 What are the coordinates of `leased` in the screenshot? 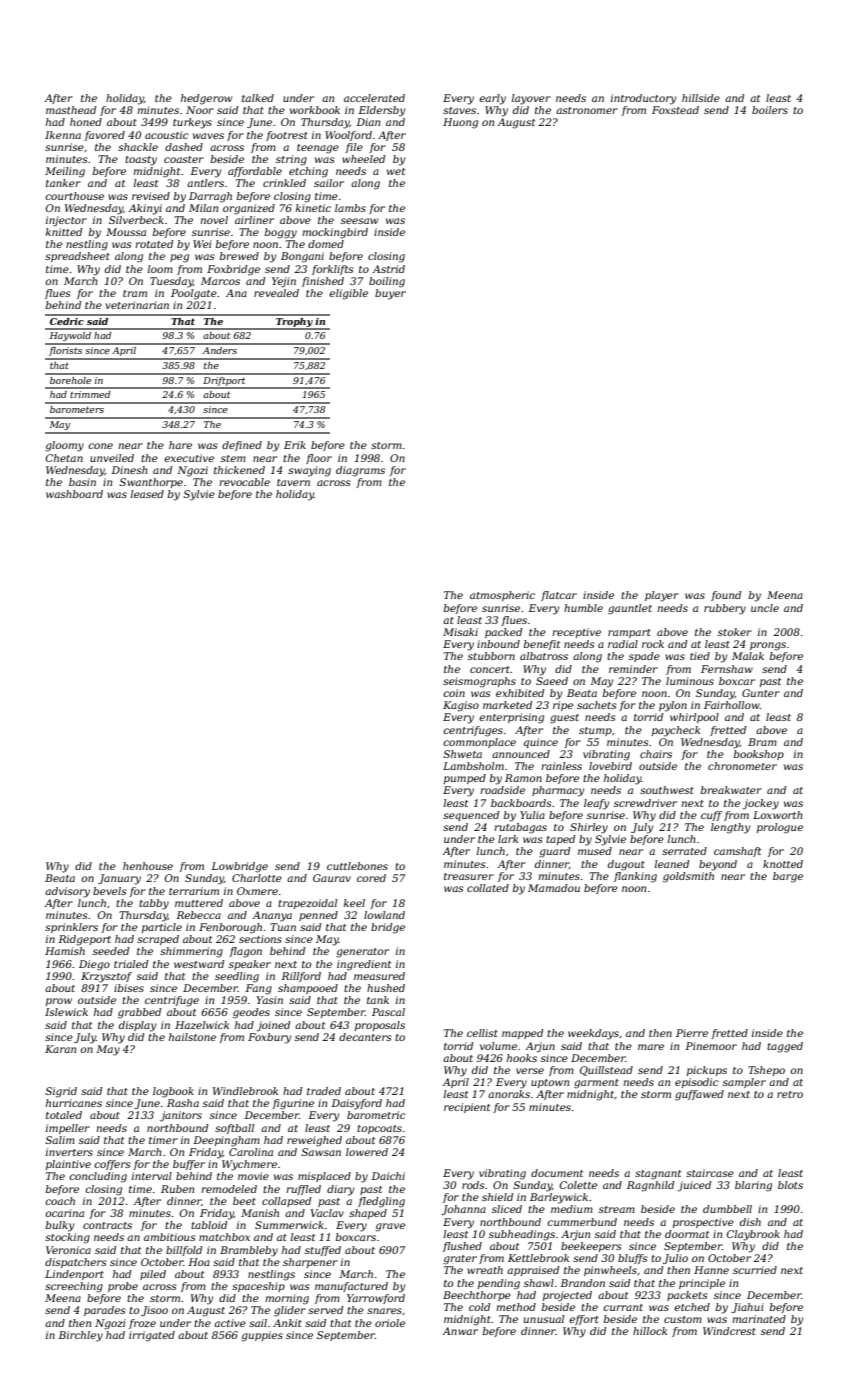 It's located at (147, 494).
